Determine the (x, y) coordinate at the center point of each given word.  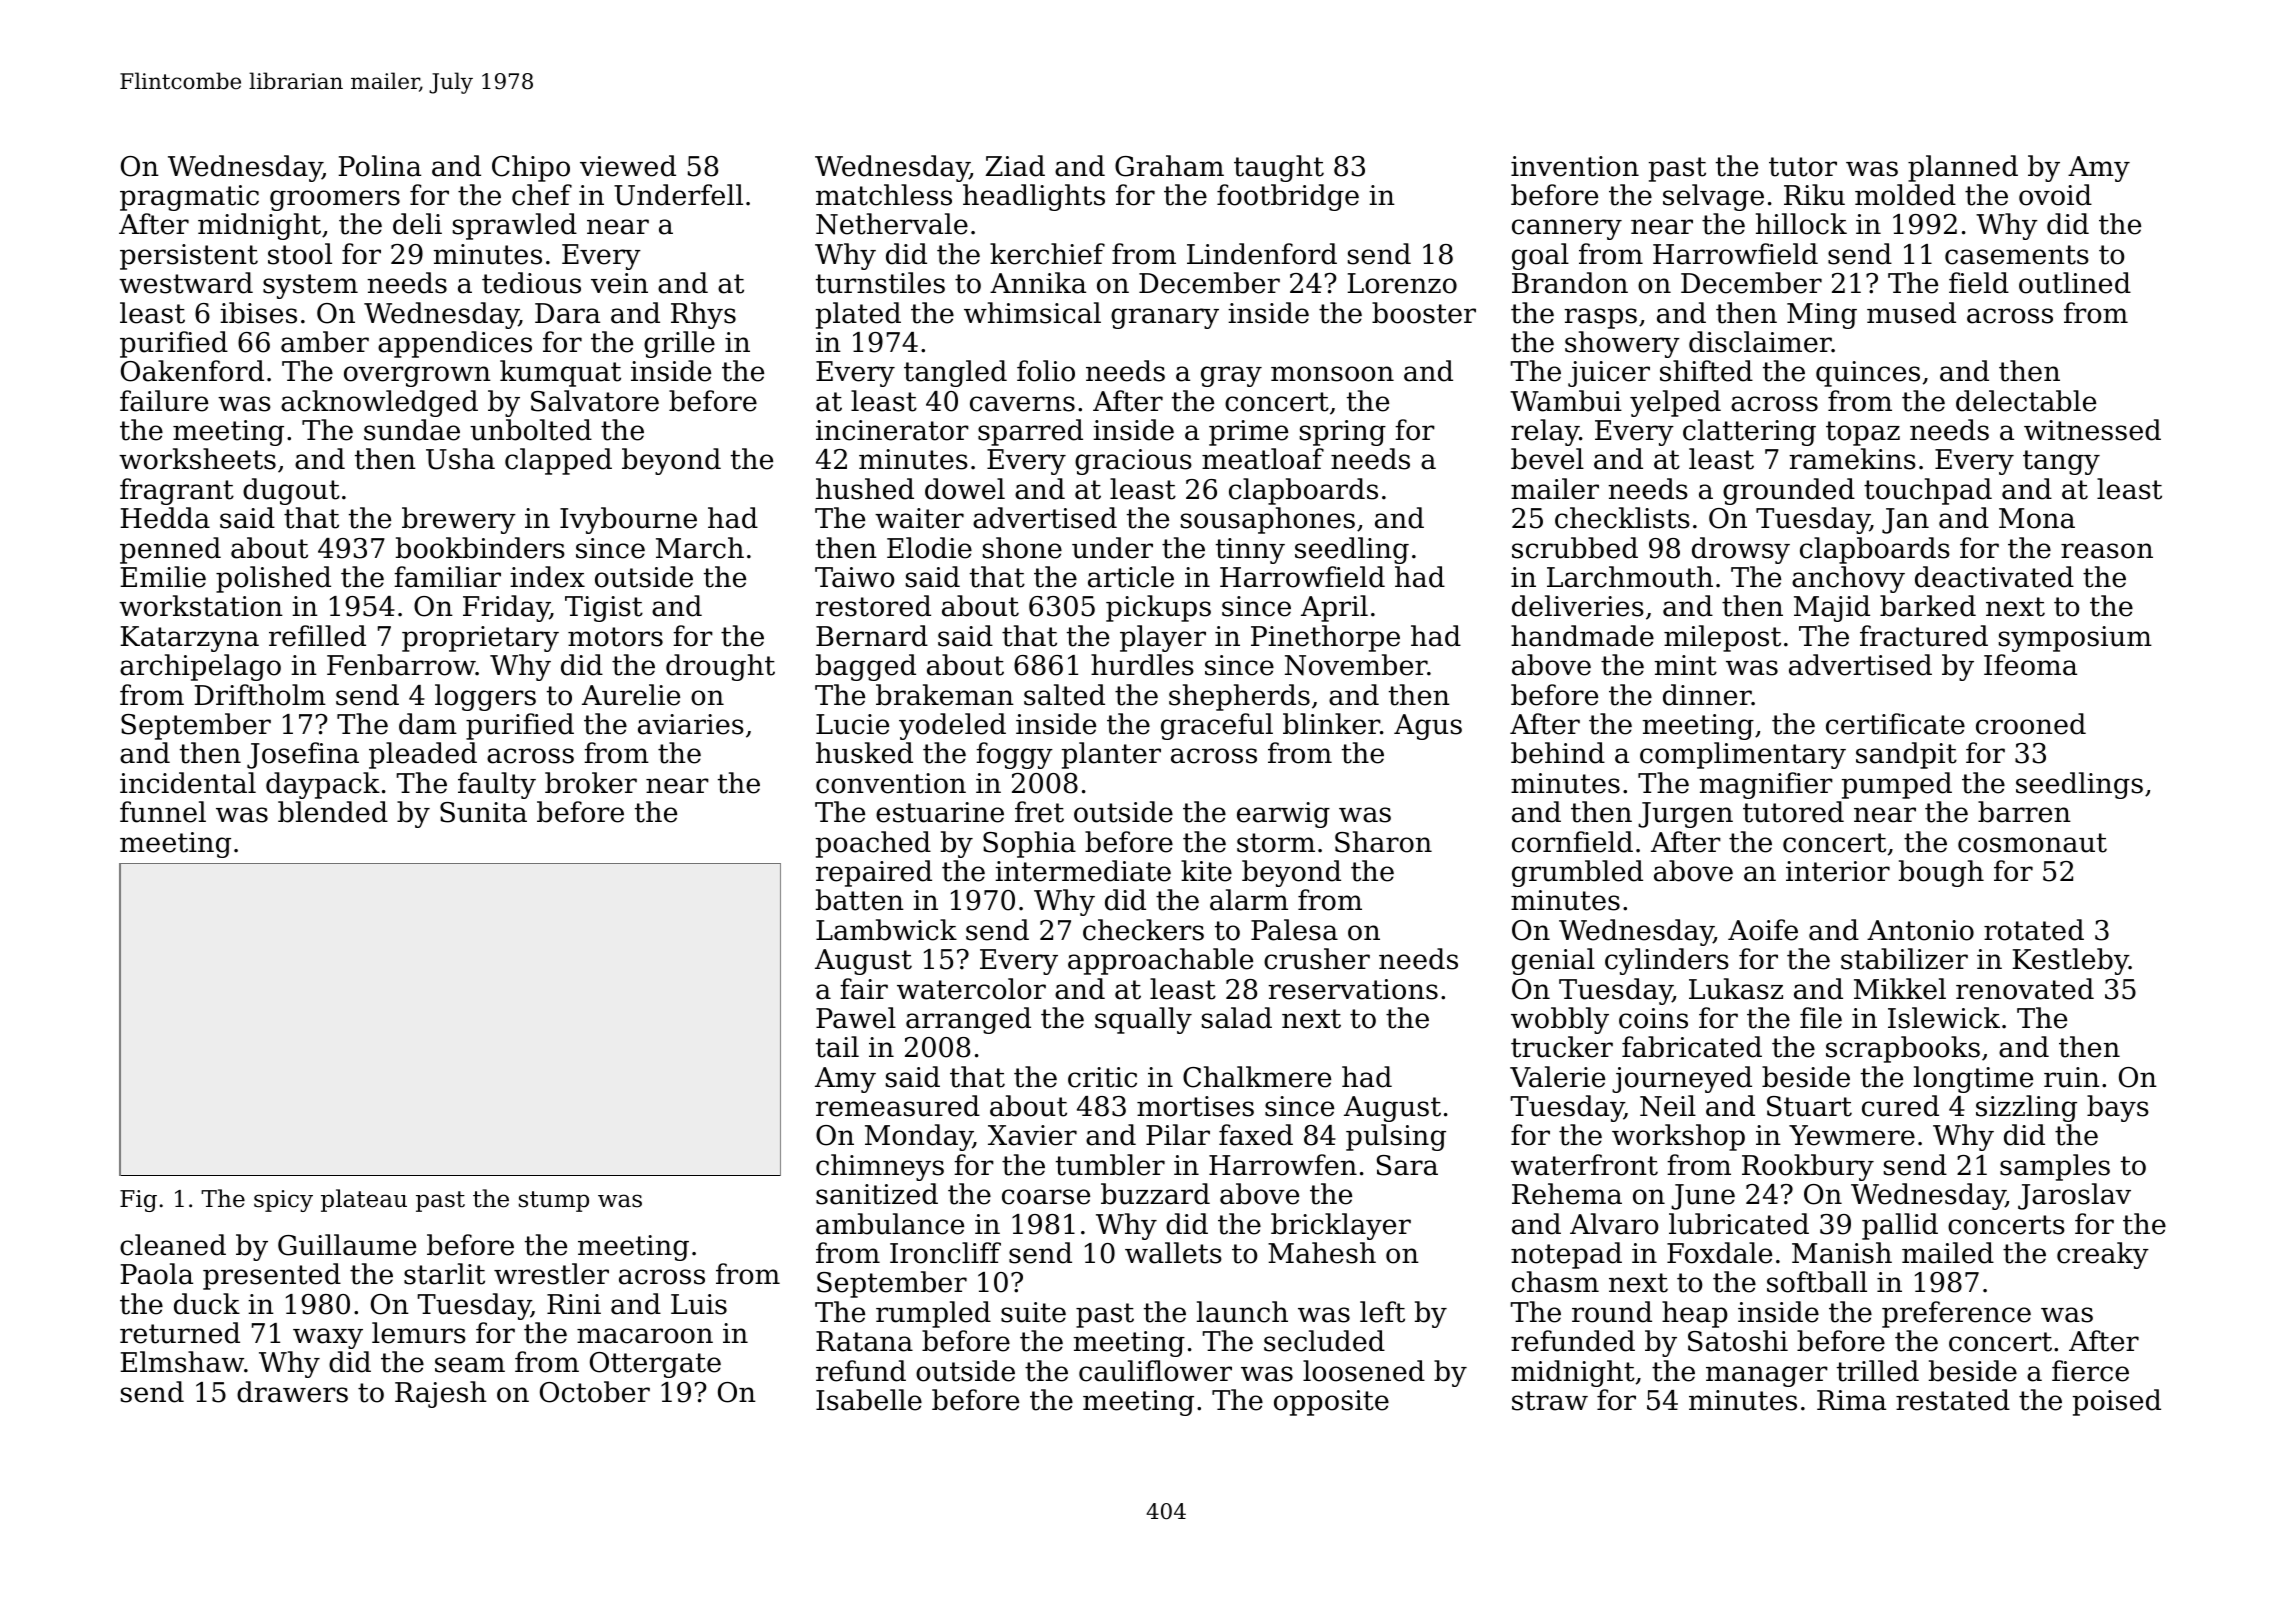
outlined (2075, 283)
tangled (955, 373)
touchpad (1928, 491)
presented (272, 1276)
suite (1033, 1312)
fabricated (1692, 1047)
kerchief (1047, 254)
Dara (567, 313)
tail (837, 1047)
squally (1143, 1020)
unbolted (531, 430)
